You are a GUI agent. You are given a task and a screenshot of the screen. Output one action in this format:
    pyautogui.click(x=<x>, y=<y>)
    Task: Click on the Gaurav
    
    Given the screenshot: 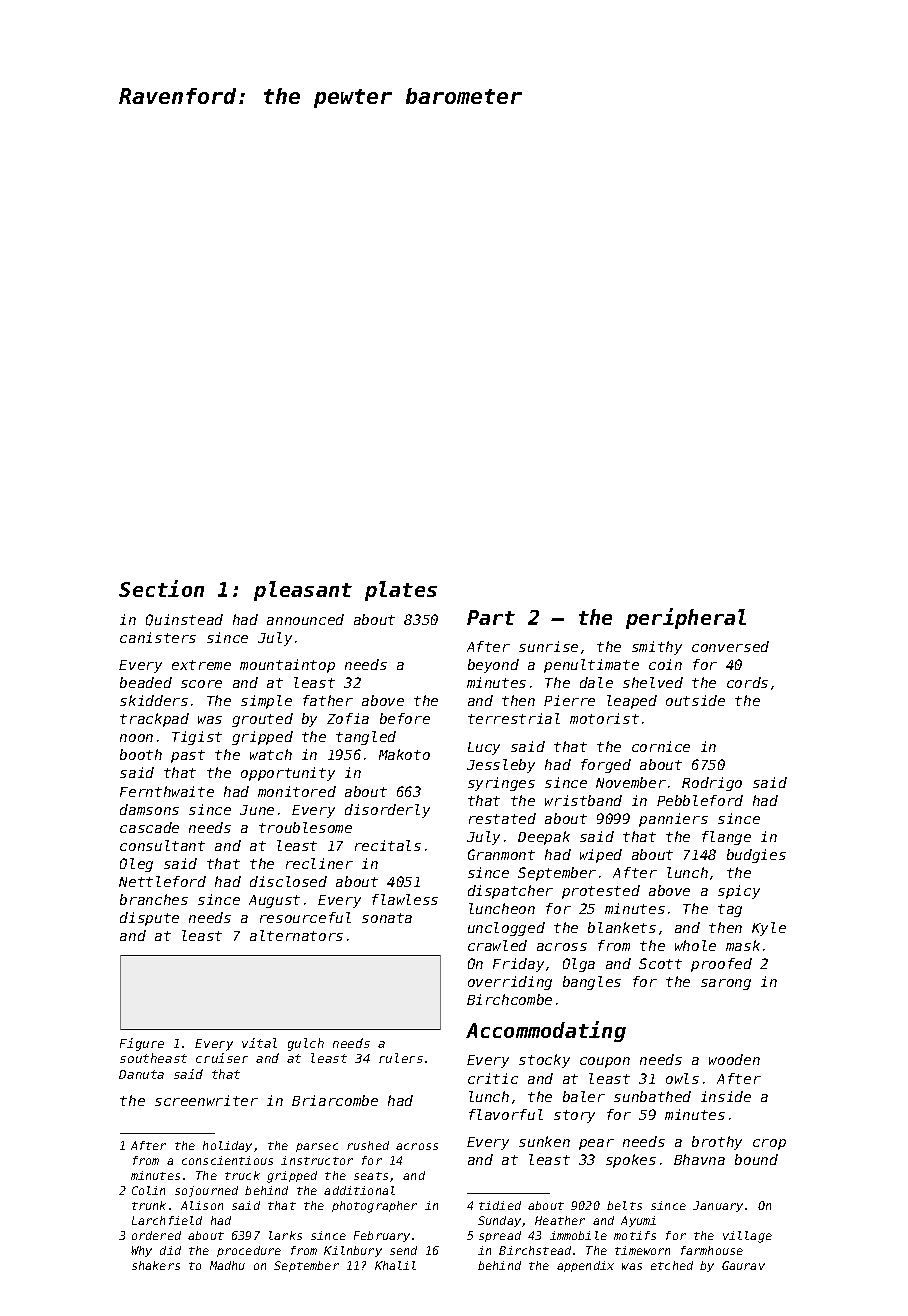 What is the action you would take?
    pyautogui.click(x=743, y=1265)
